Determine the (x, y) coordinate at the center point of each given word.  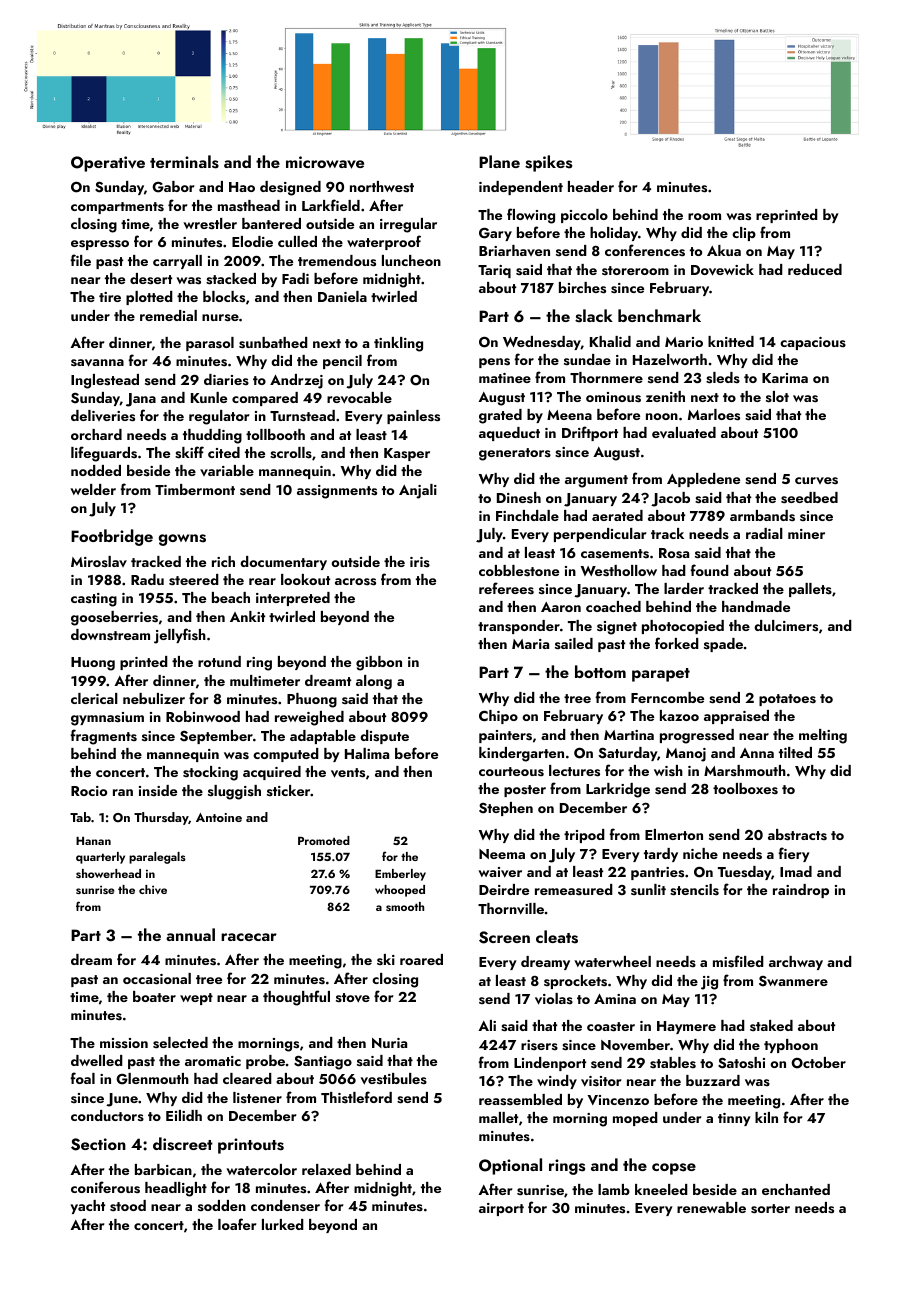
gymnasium (107, 719)
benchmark (659, 315)
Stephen (506, 809)
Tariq (494, 271)
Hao (242, 187)
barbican (163, 1169)
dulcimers (786, 626)
